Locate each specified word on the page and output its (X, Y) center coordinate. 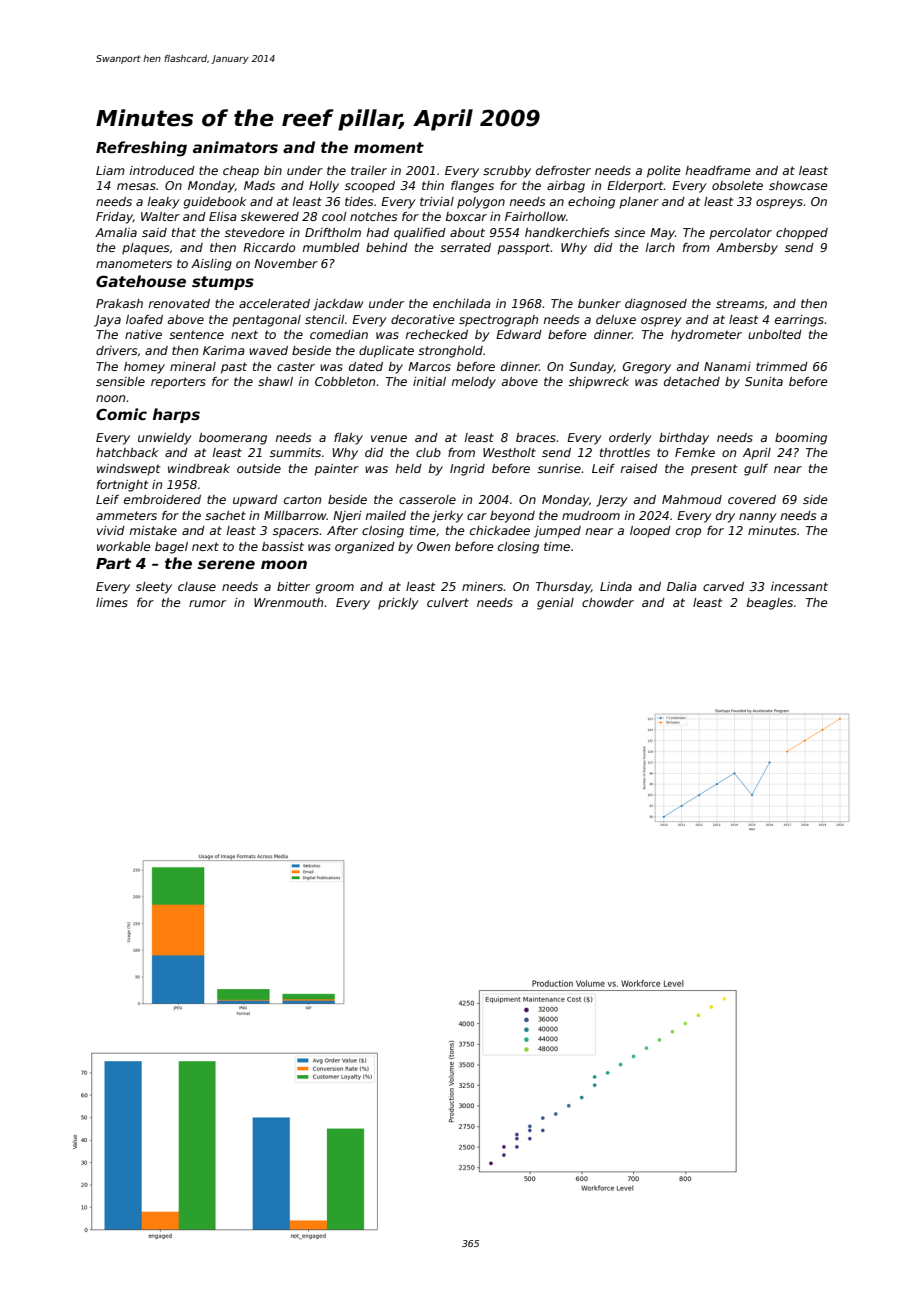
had (378, 232)
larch (660, 247)
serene (226, 564)
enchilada (462, 303)
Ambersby (747, 249)
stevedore (255, 232)
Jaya (107, 321)
